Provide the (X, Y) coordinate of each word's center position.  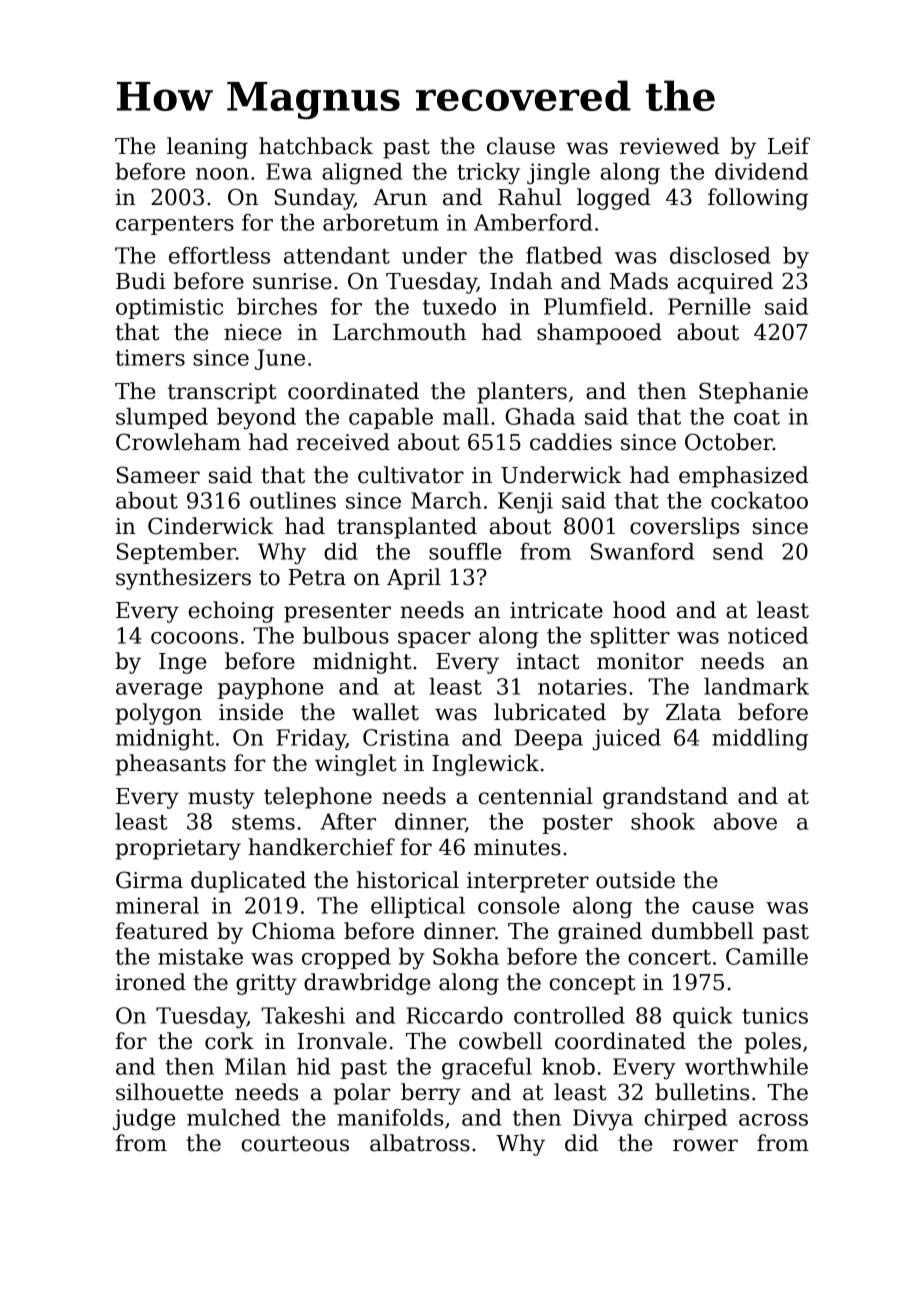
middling (760, 740)
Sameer (158, 475)
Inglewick (485, 765)
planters (522, 393)
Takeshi (303, 1015)
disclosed (720, 255)
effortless (219, 255)
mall (466, 416)
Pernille (709, 306)
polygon (158, 714)
